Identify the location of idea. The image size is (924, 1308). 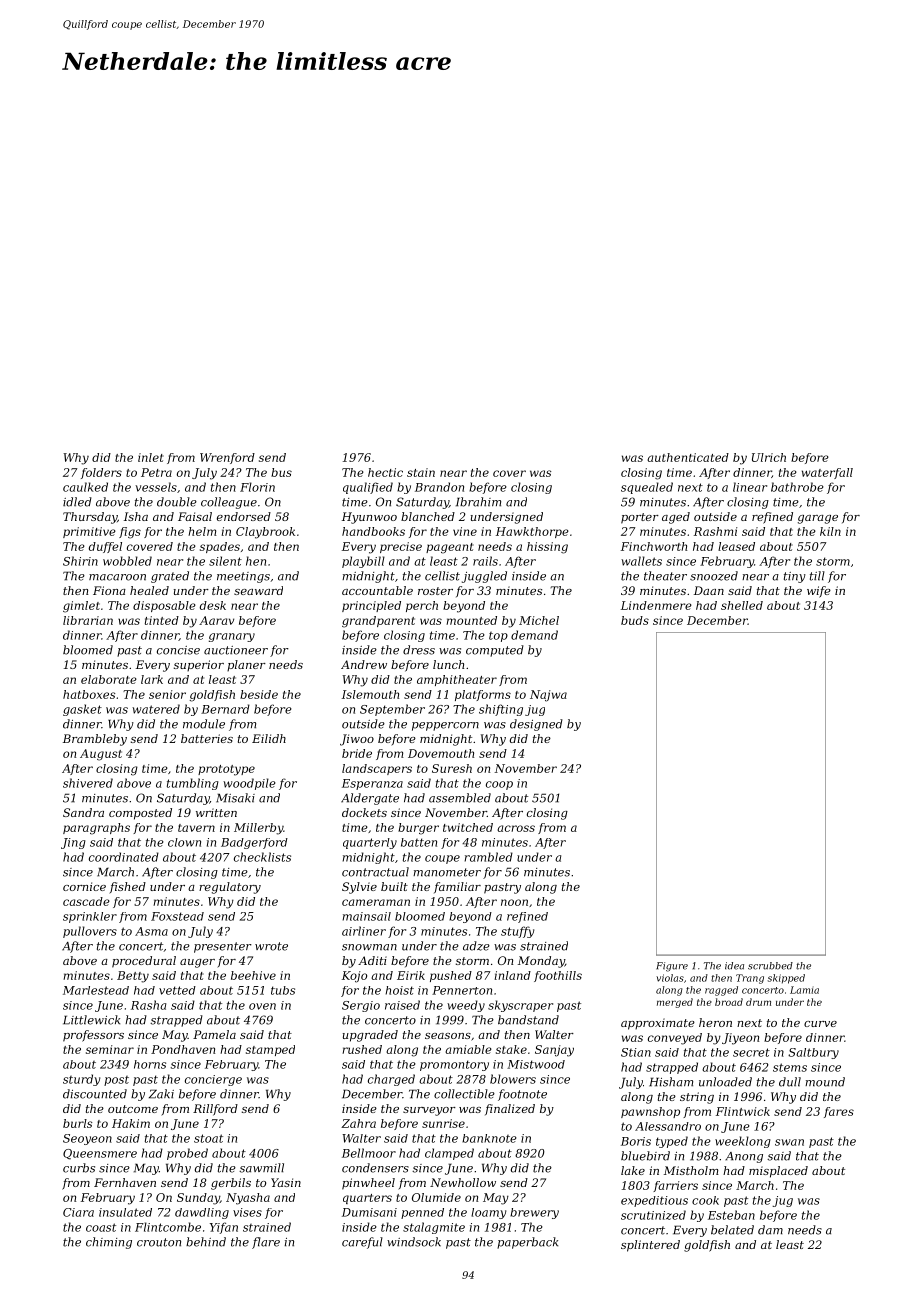
(734, 966).
